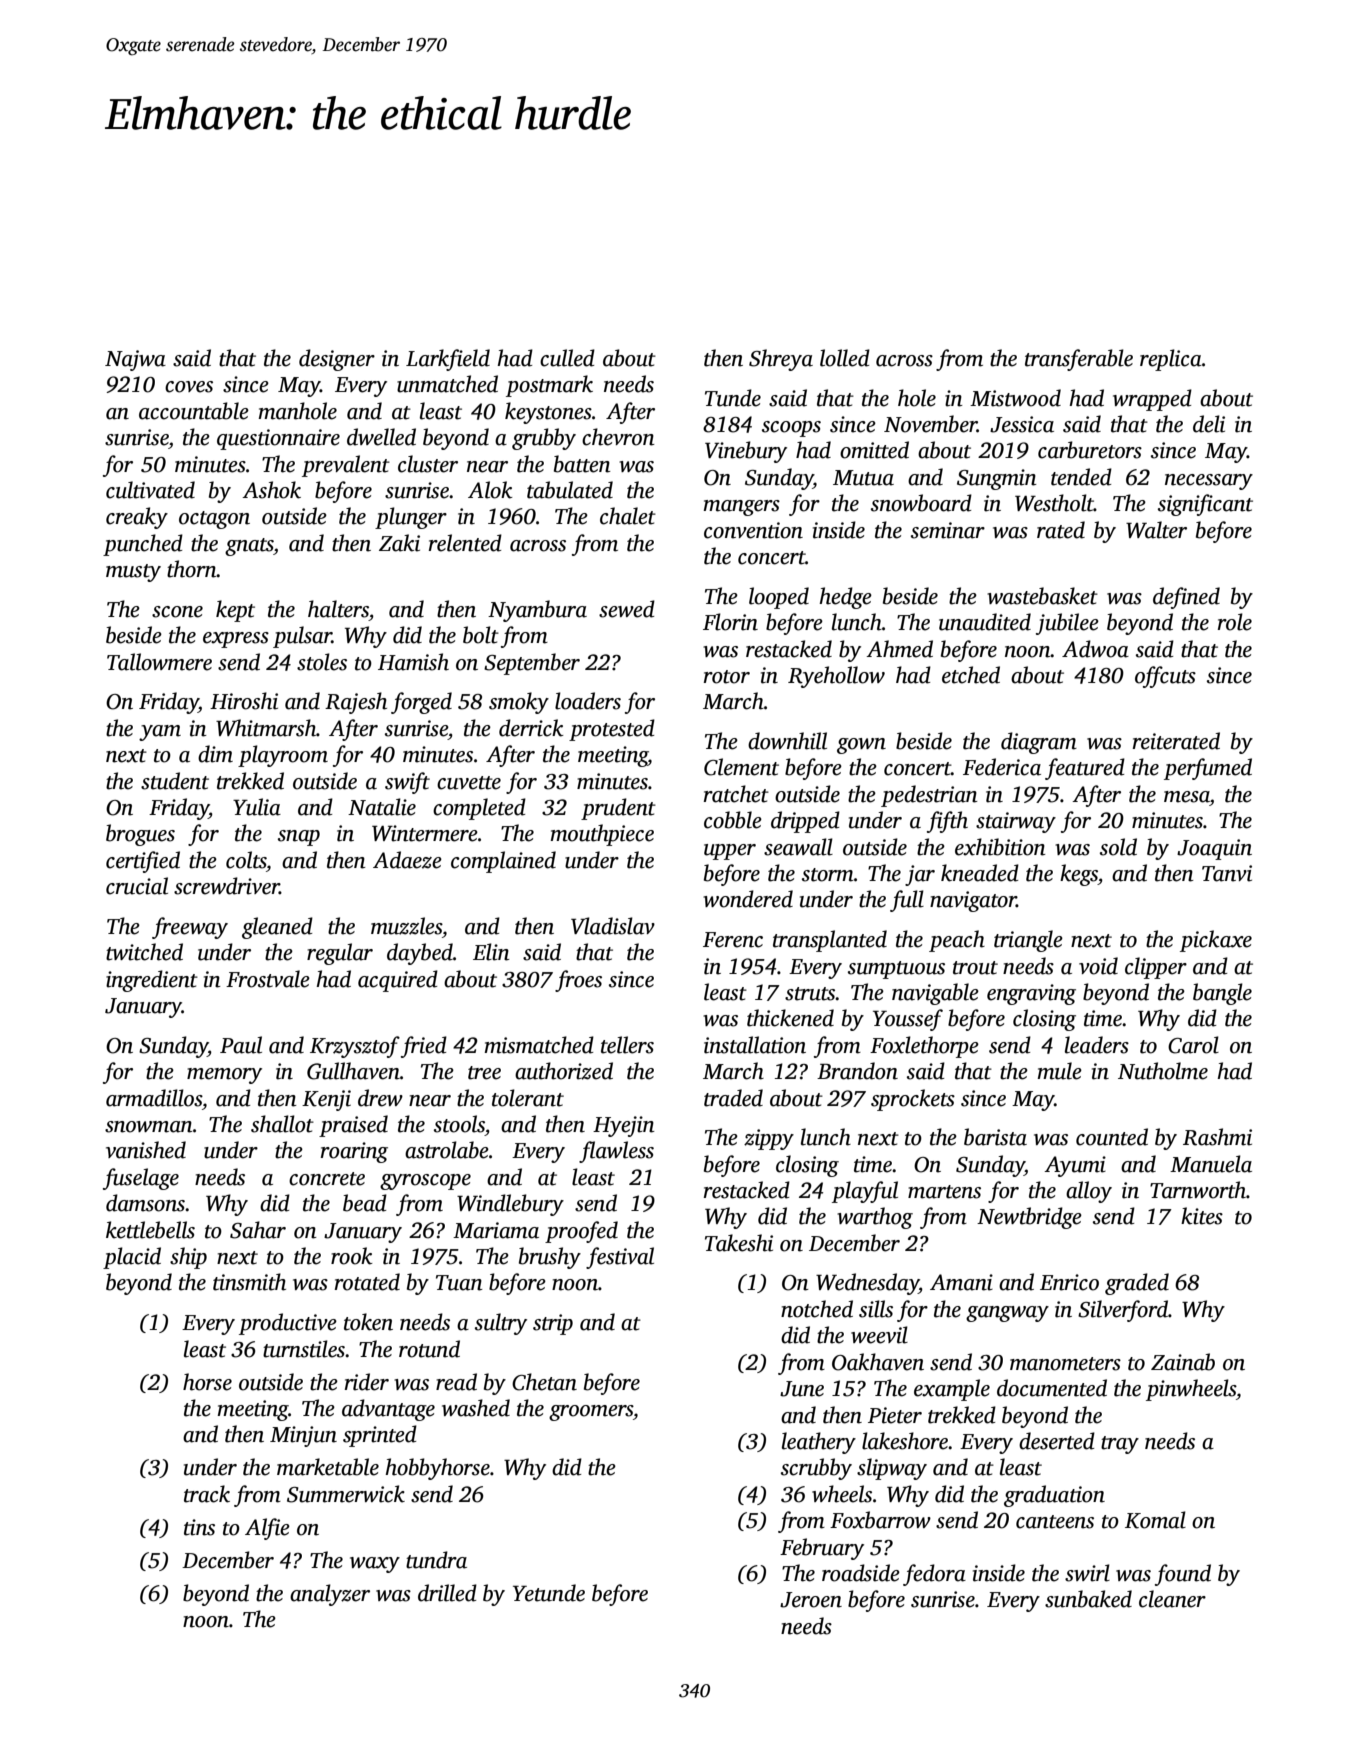  Describe the element at coordinates (152, 981) in the page. I see `ingredient` at that location.
